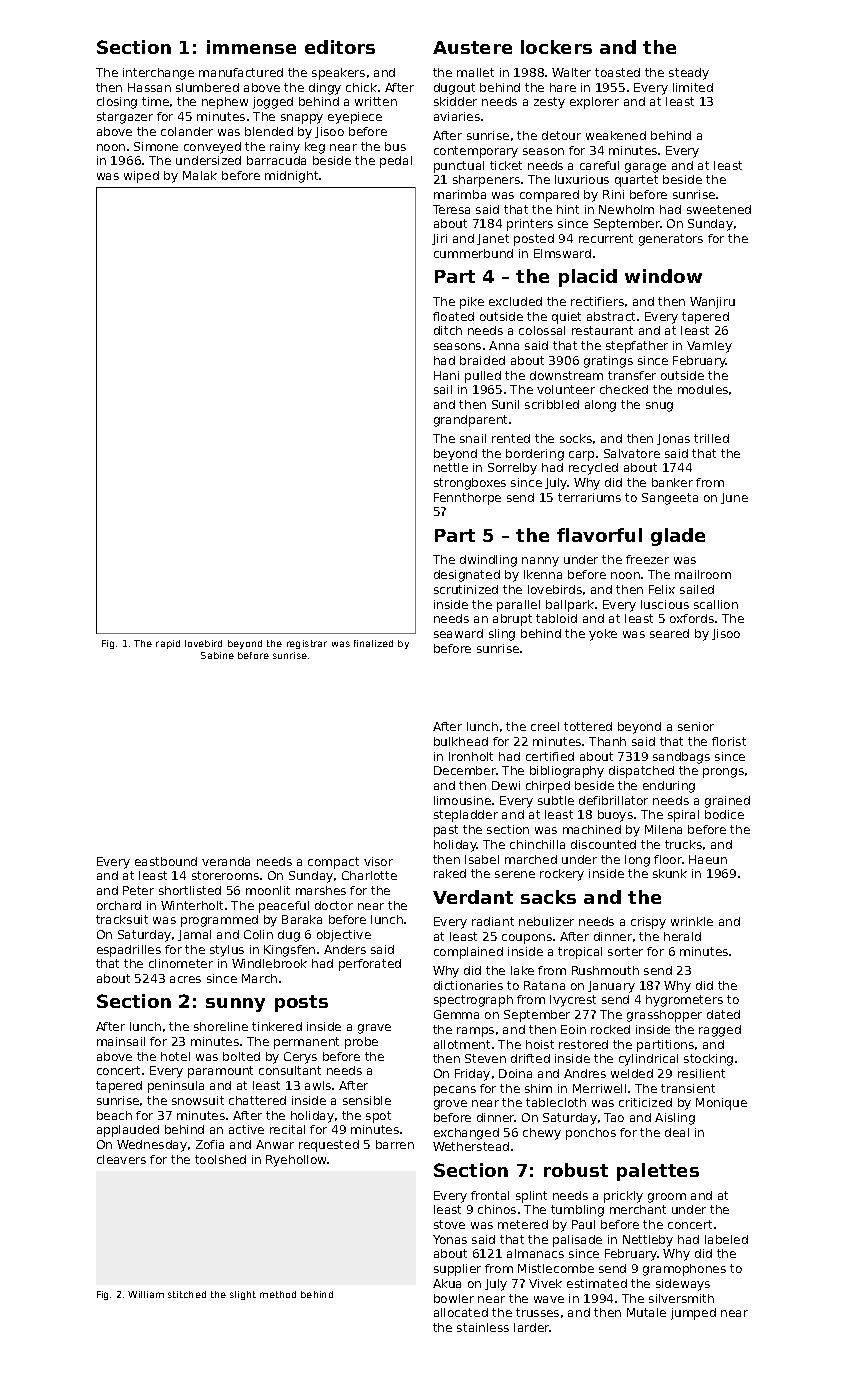  Describe the element at coordinates (689, 74) in the screenshot. I see `steady` at that location.
